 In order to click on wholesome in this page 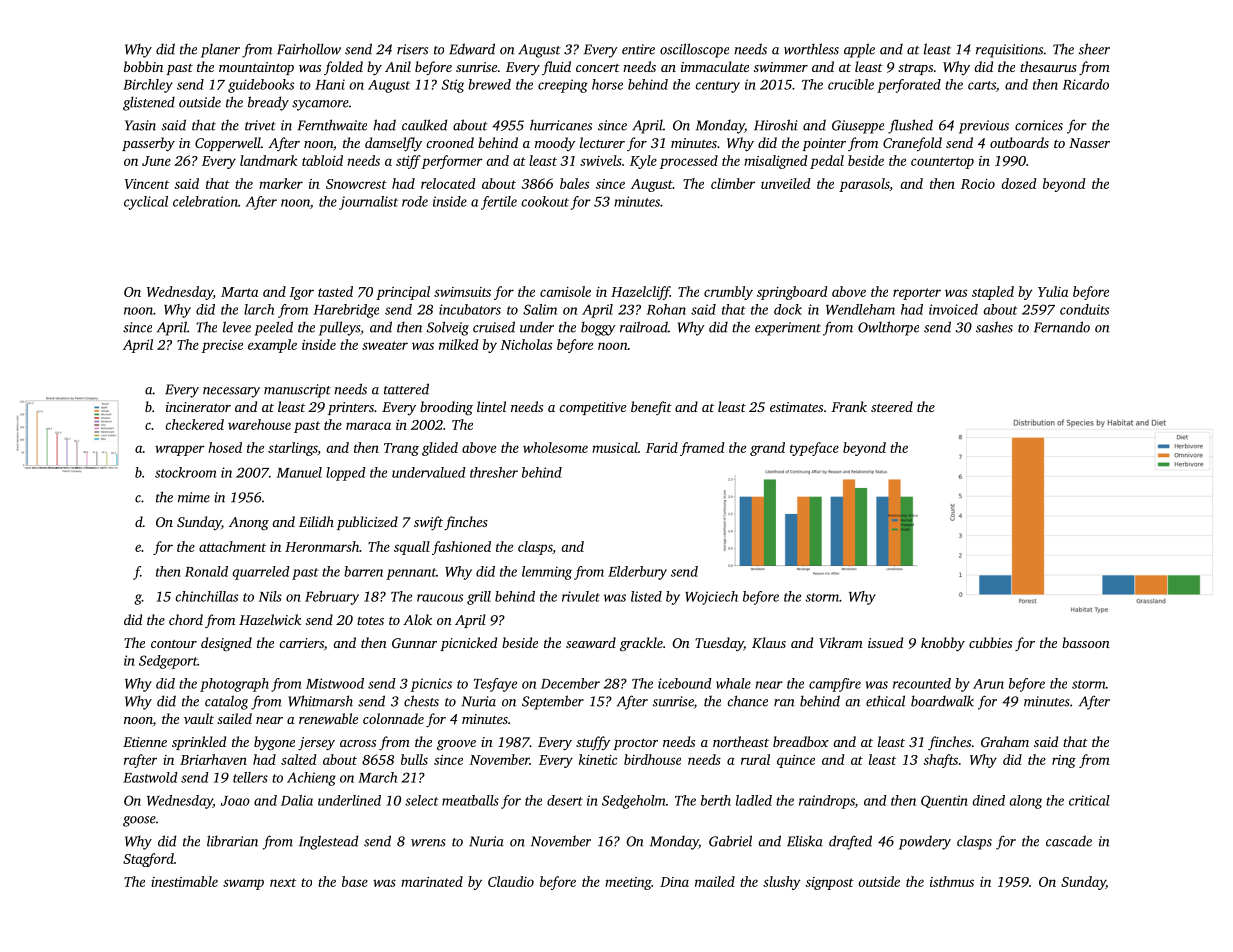, I will do `click(555, 447)`.
